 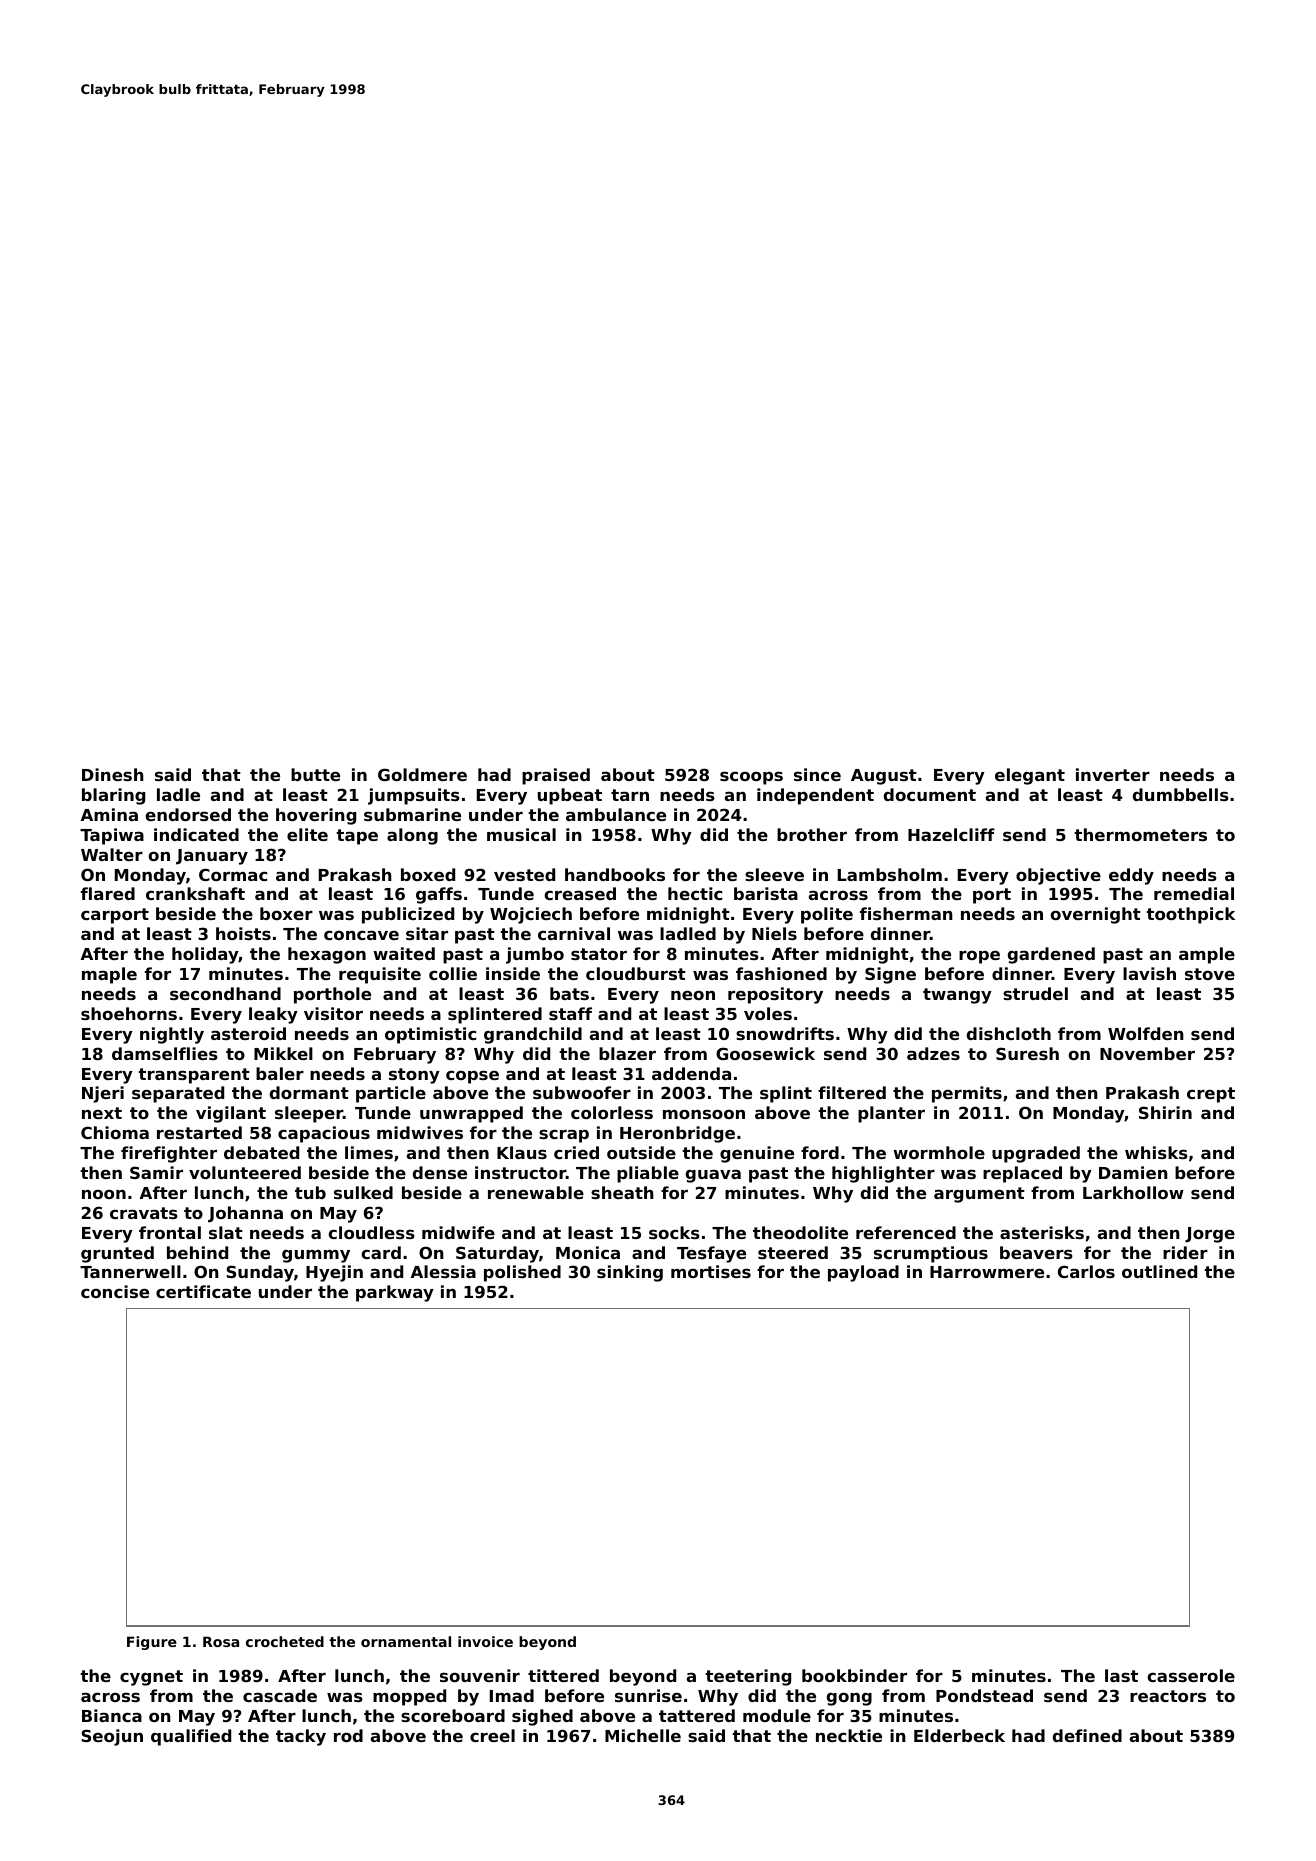 What do you see at coordinates (1113, 774) in the screenshot?
I see `inverter` at bounding box center [1113, 774].
